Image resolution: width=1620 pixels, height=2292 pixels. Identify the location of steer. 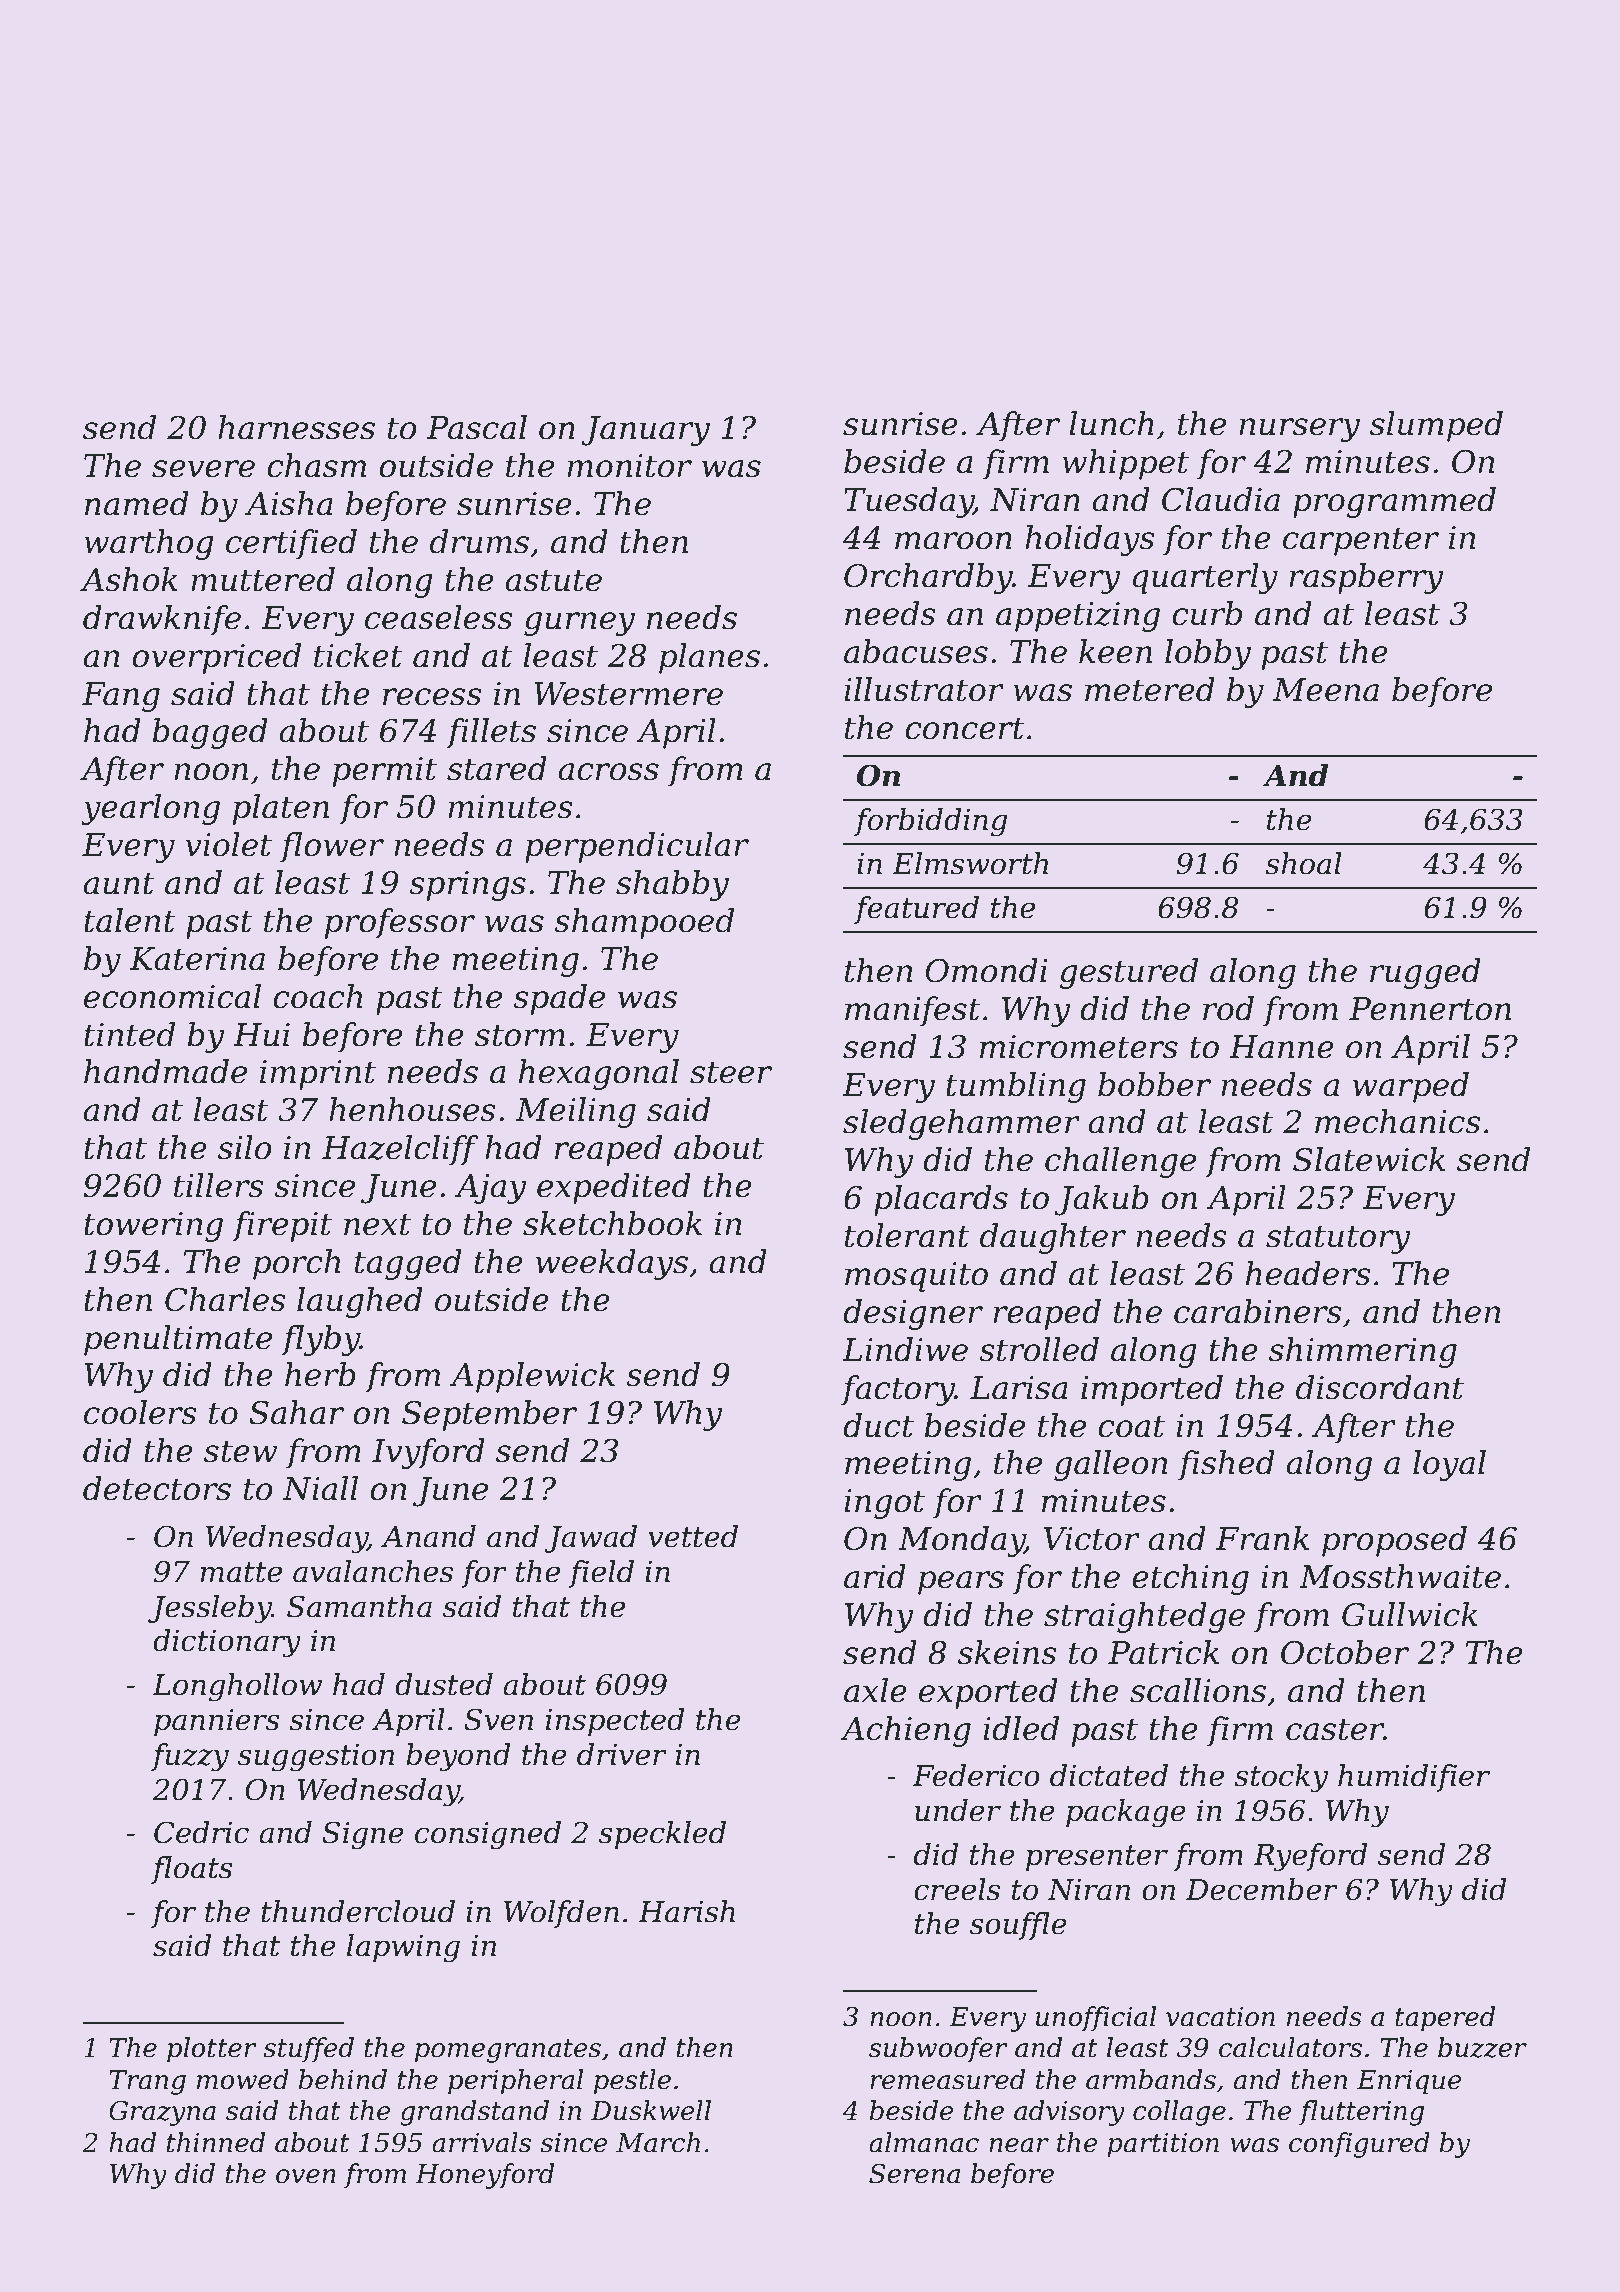
(731, 1072).
